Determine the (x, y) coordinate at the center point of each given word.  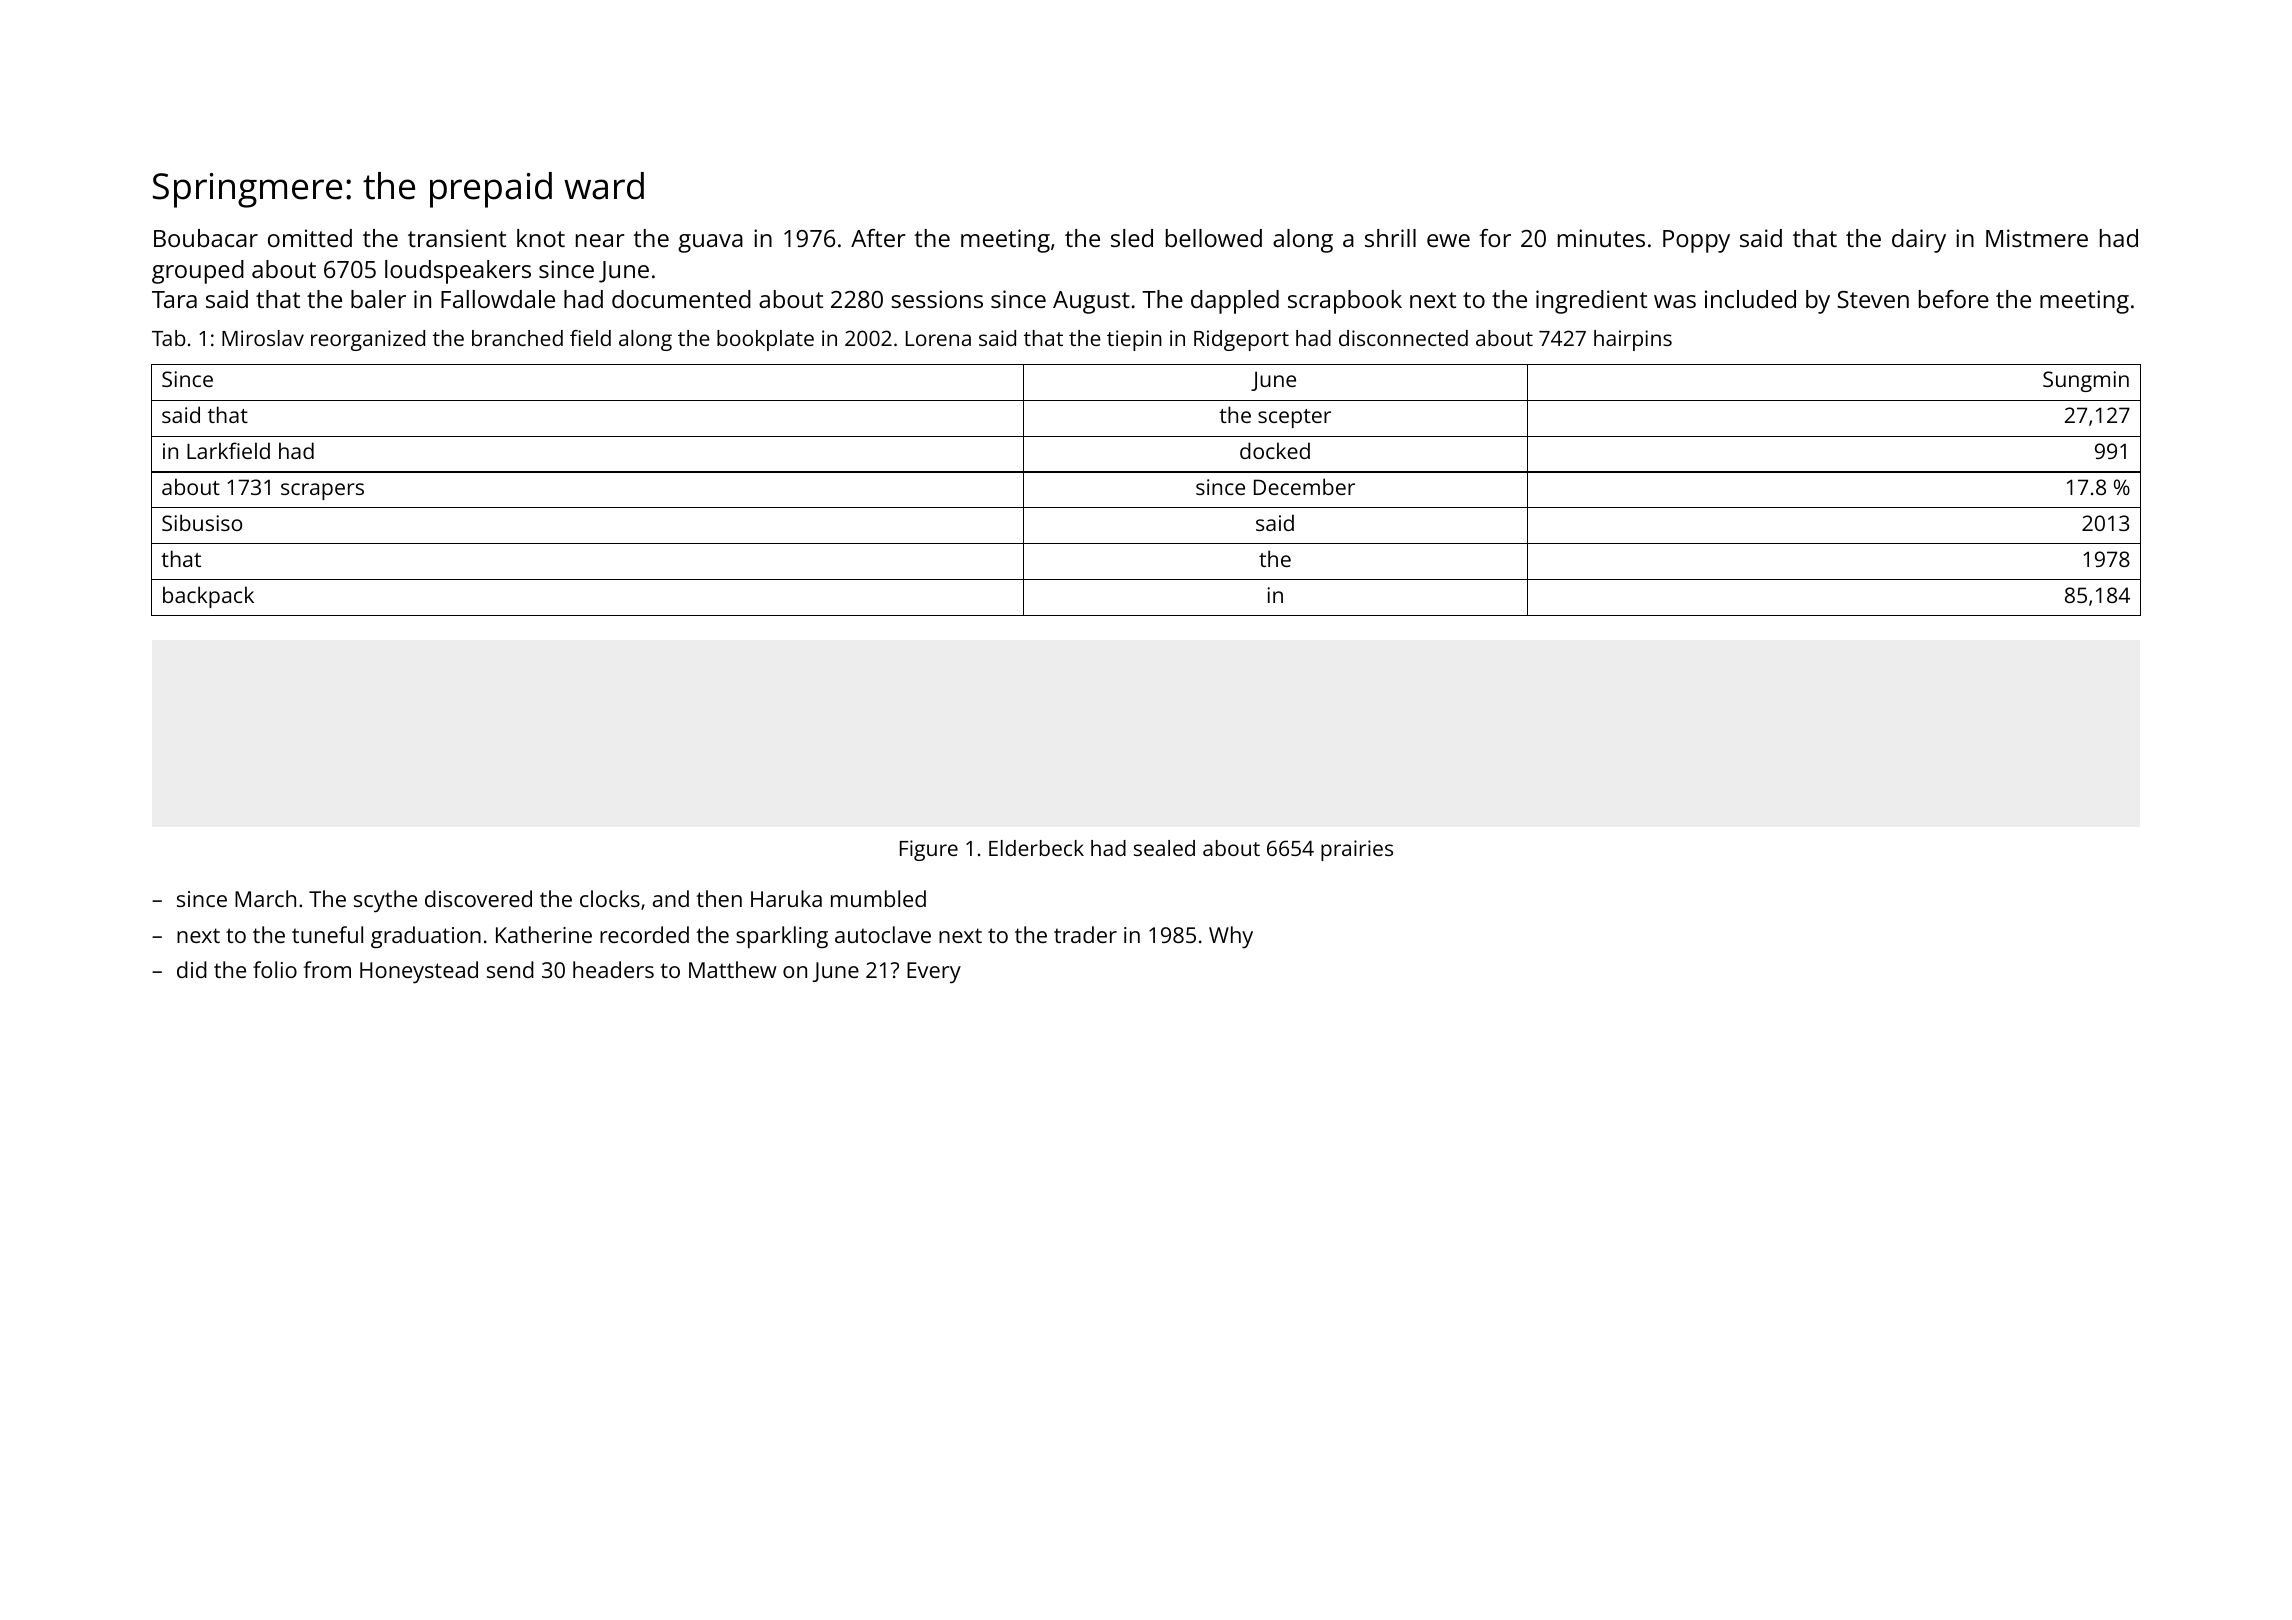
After (878, 238)
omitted (310, 238)
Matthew (733, 969)
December (1304, 486)
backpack (208, 597)
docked (1275, 450)
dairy (1919, 241)
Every (934, 973)
